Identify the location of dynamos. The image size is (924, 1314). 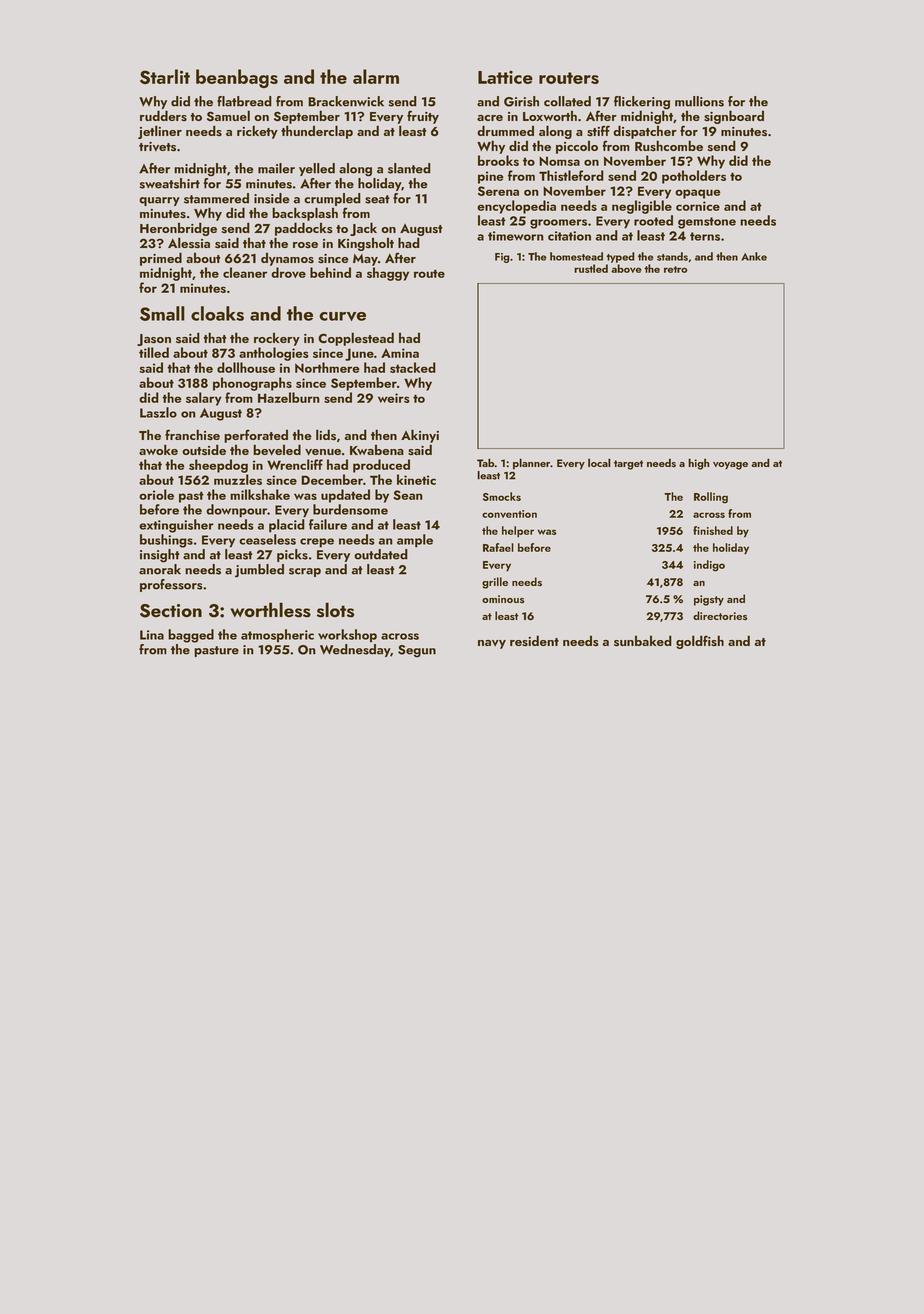
(287, 259).
